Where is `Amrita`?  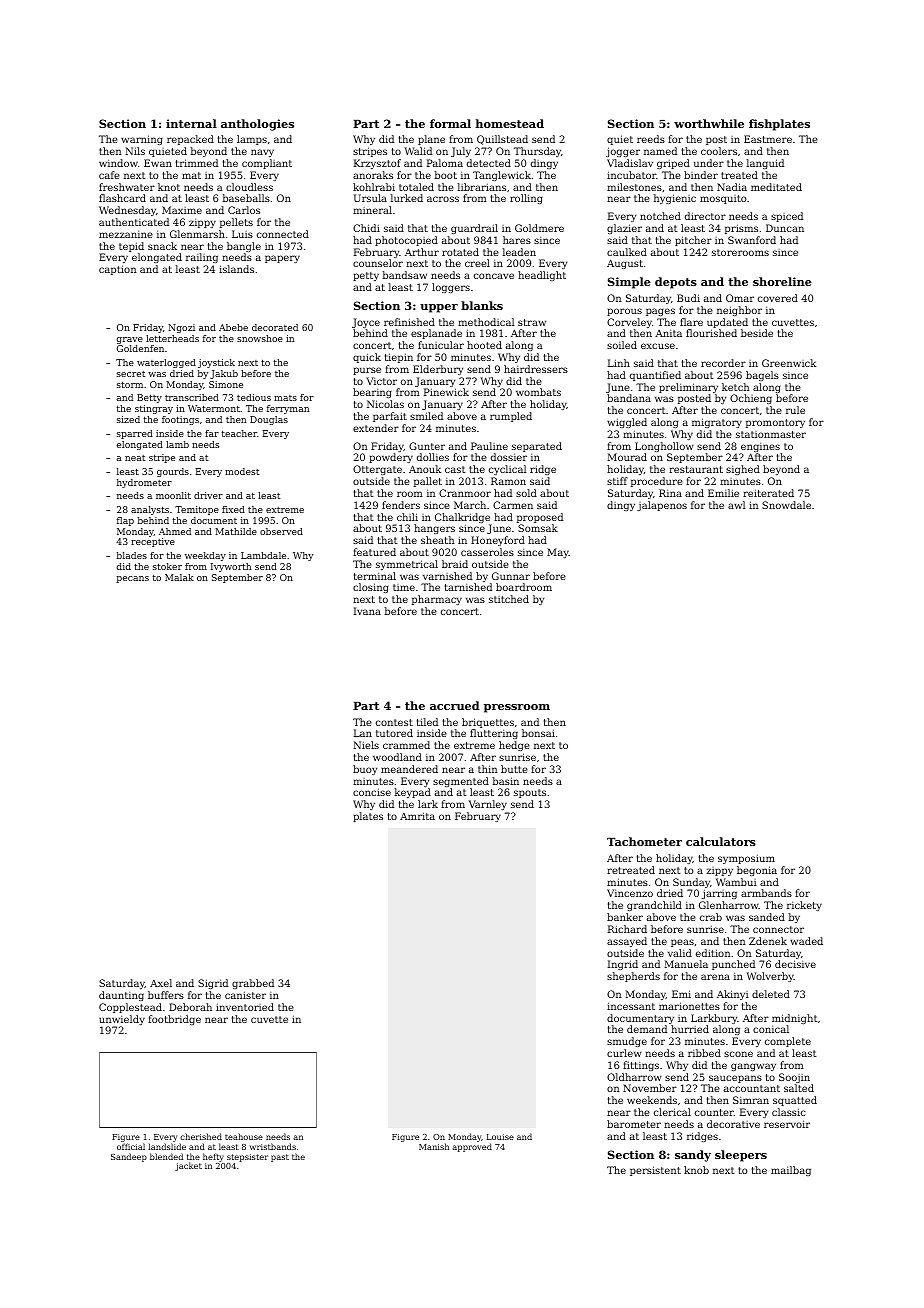 Amrita is located at coordinates (417, 816).
